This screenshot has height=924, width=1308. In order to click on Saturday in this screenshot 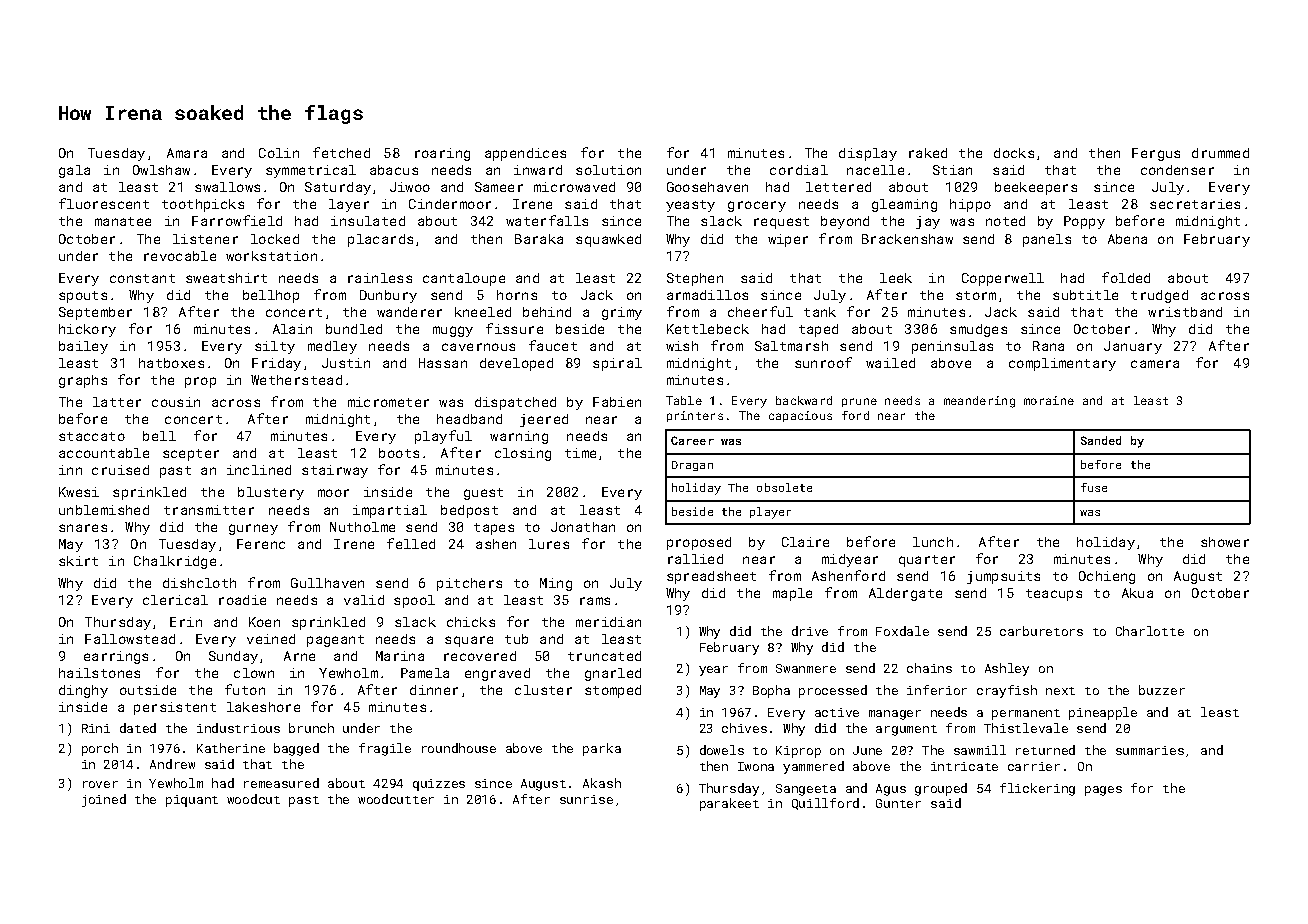, I will do `click(338, 188)`.
